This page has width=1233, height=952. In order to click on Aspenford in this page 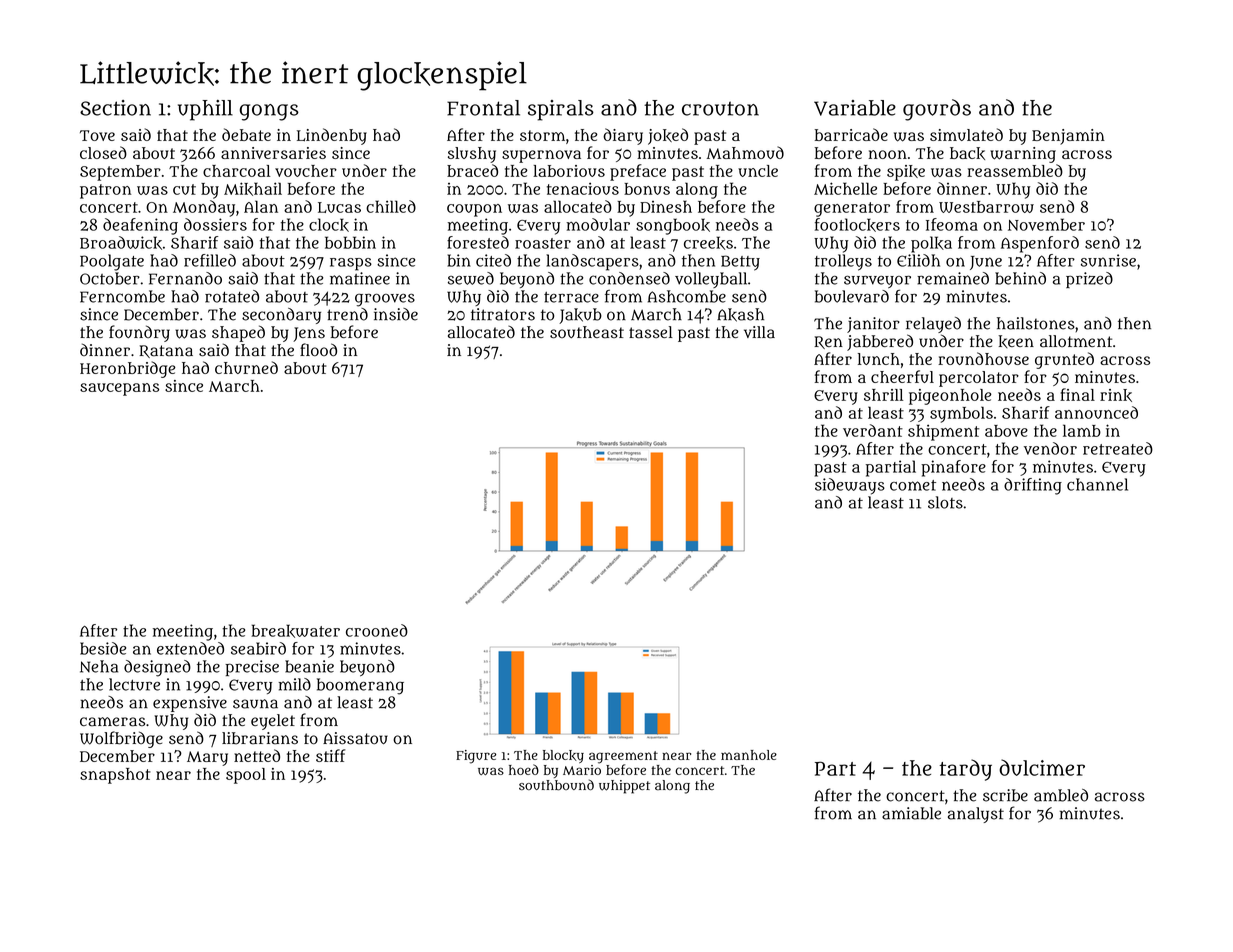, I will do `click(1040, 244)`.
